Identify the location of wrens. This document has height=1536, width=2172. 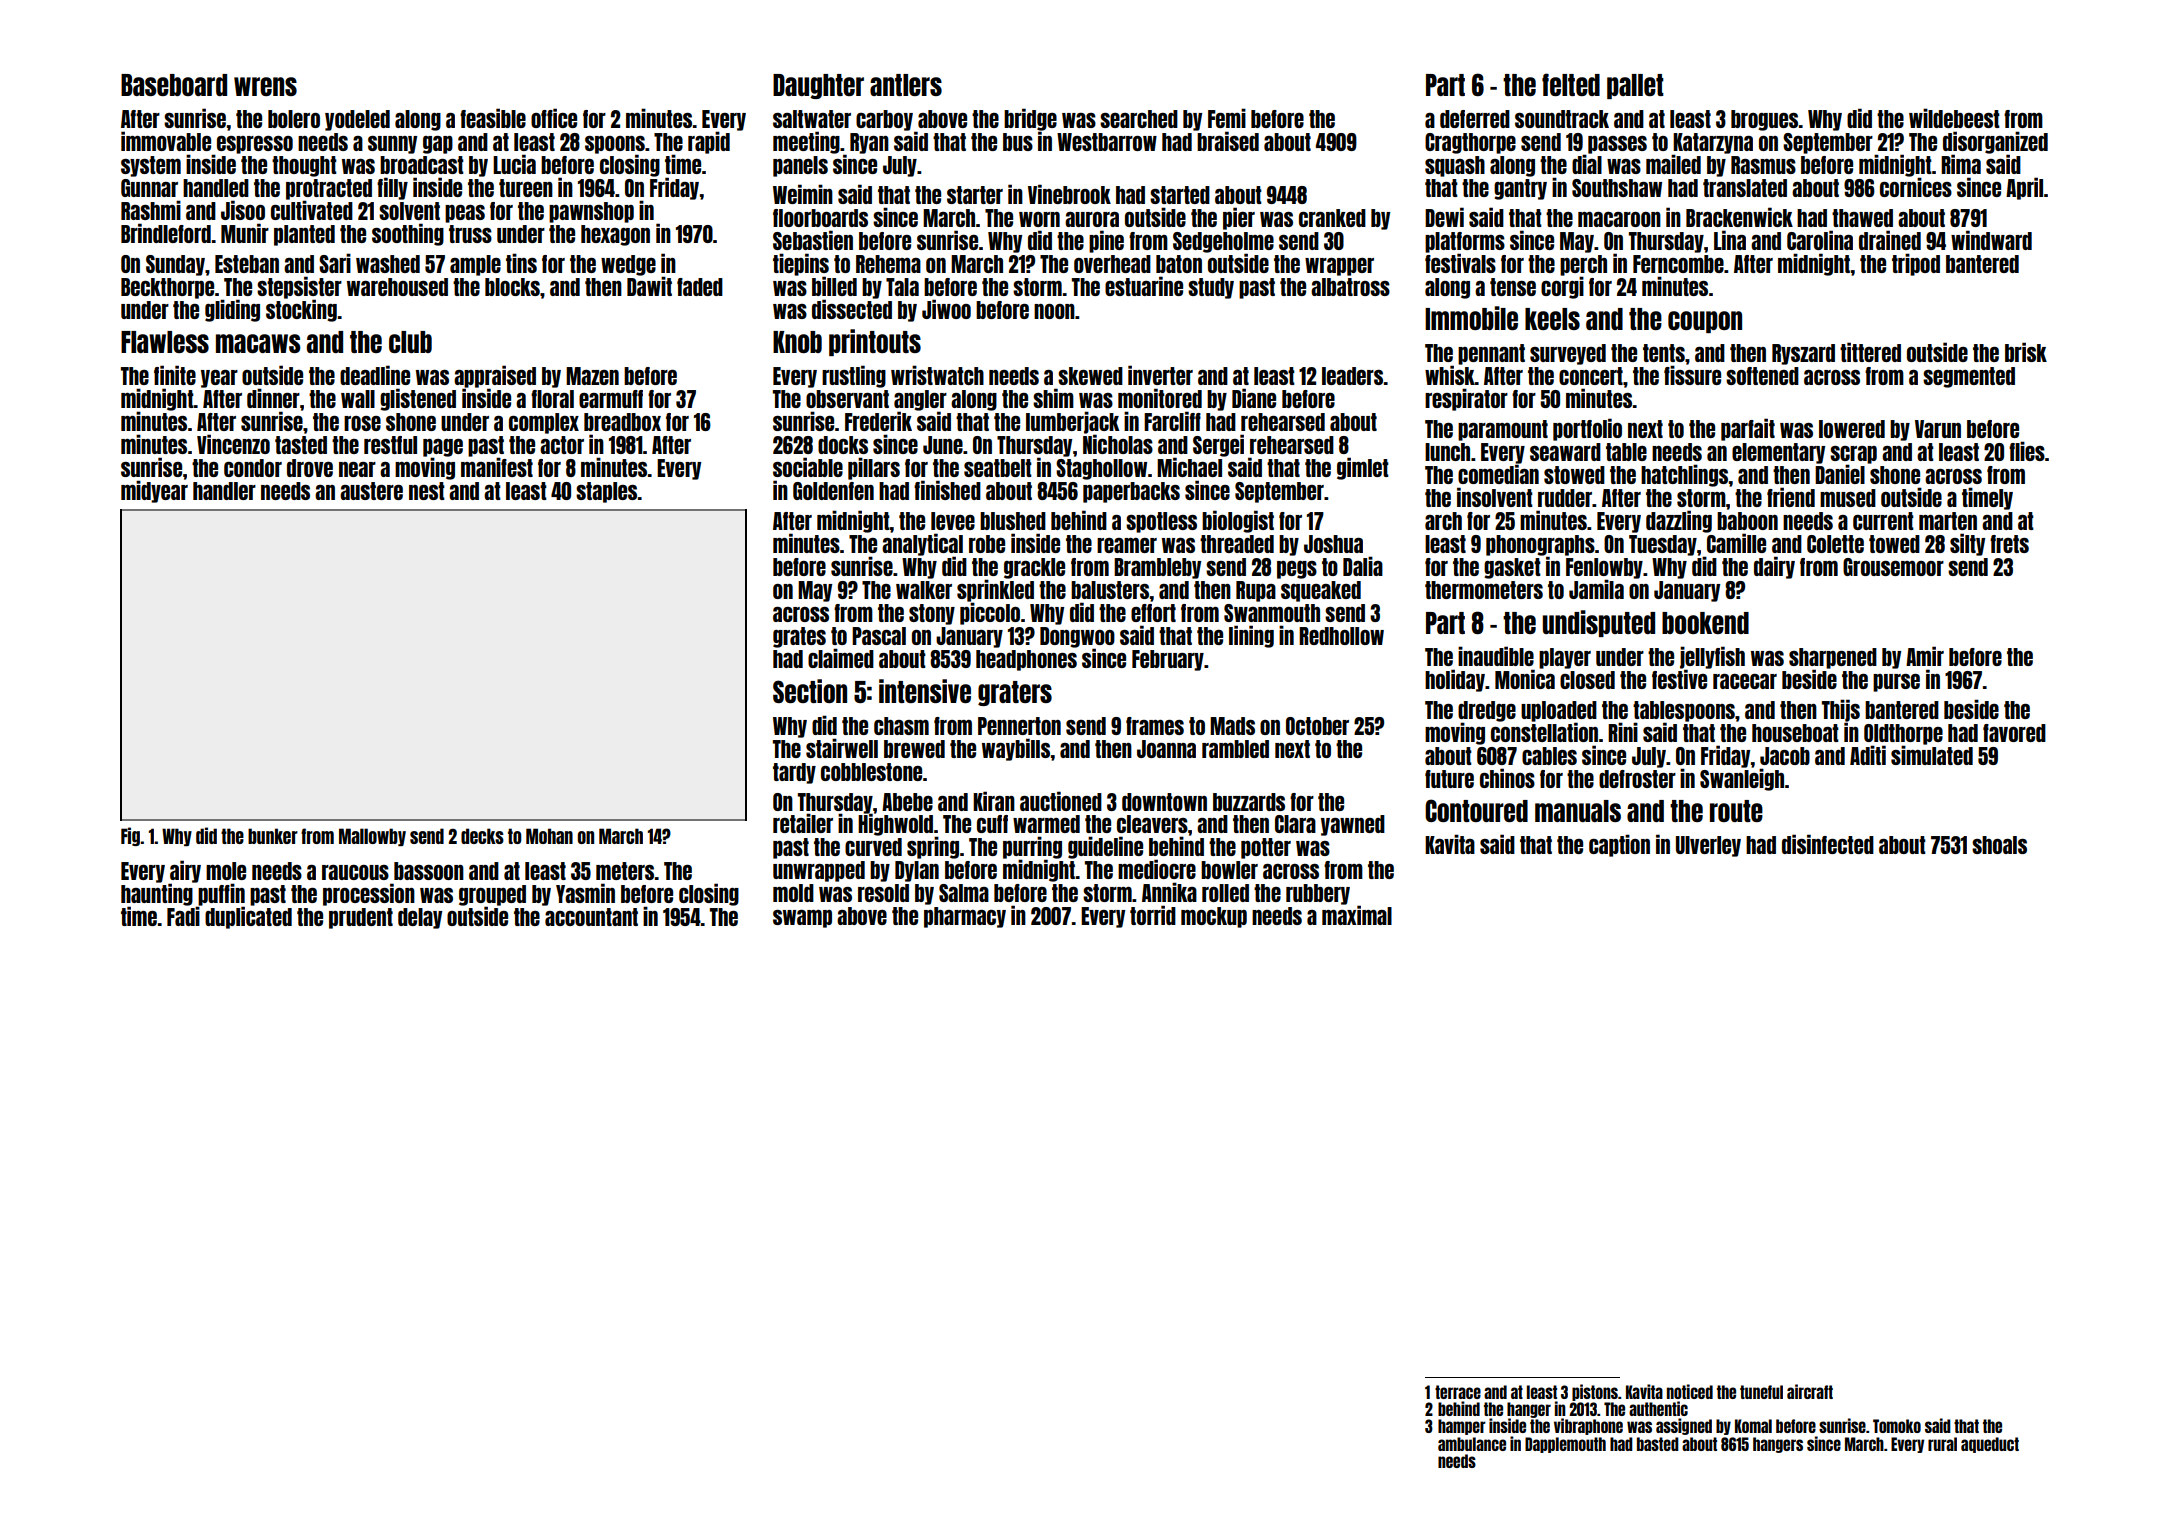
(265, 86).
